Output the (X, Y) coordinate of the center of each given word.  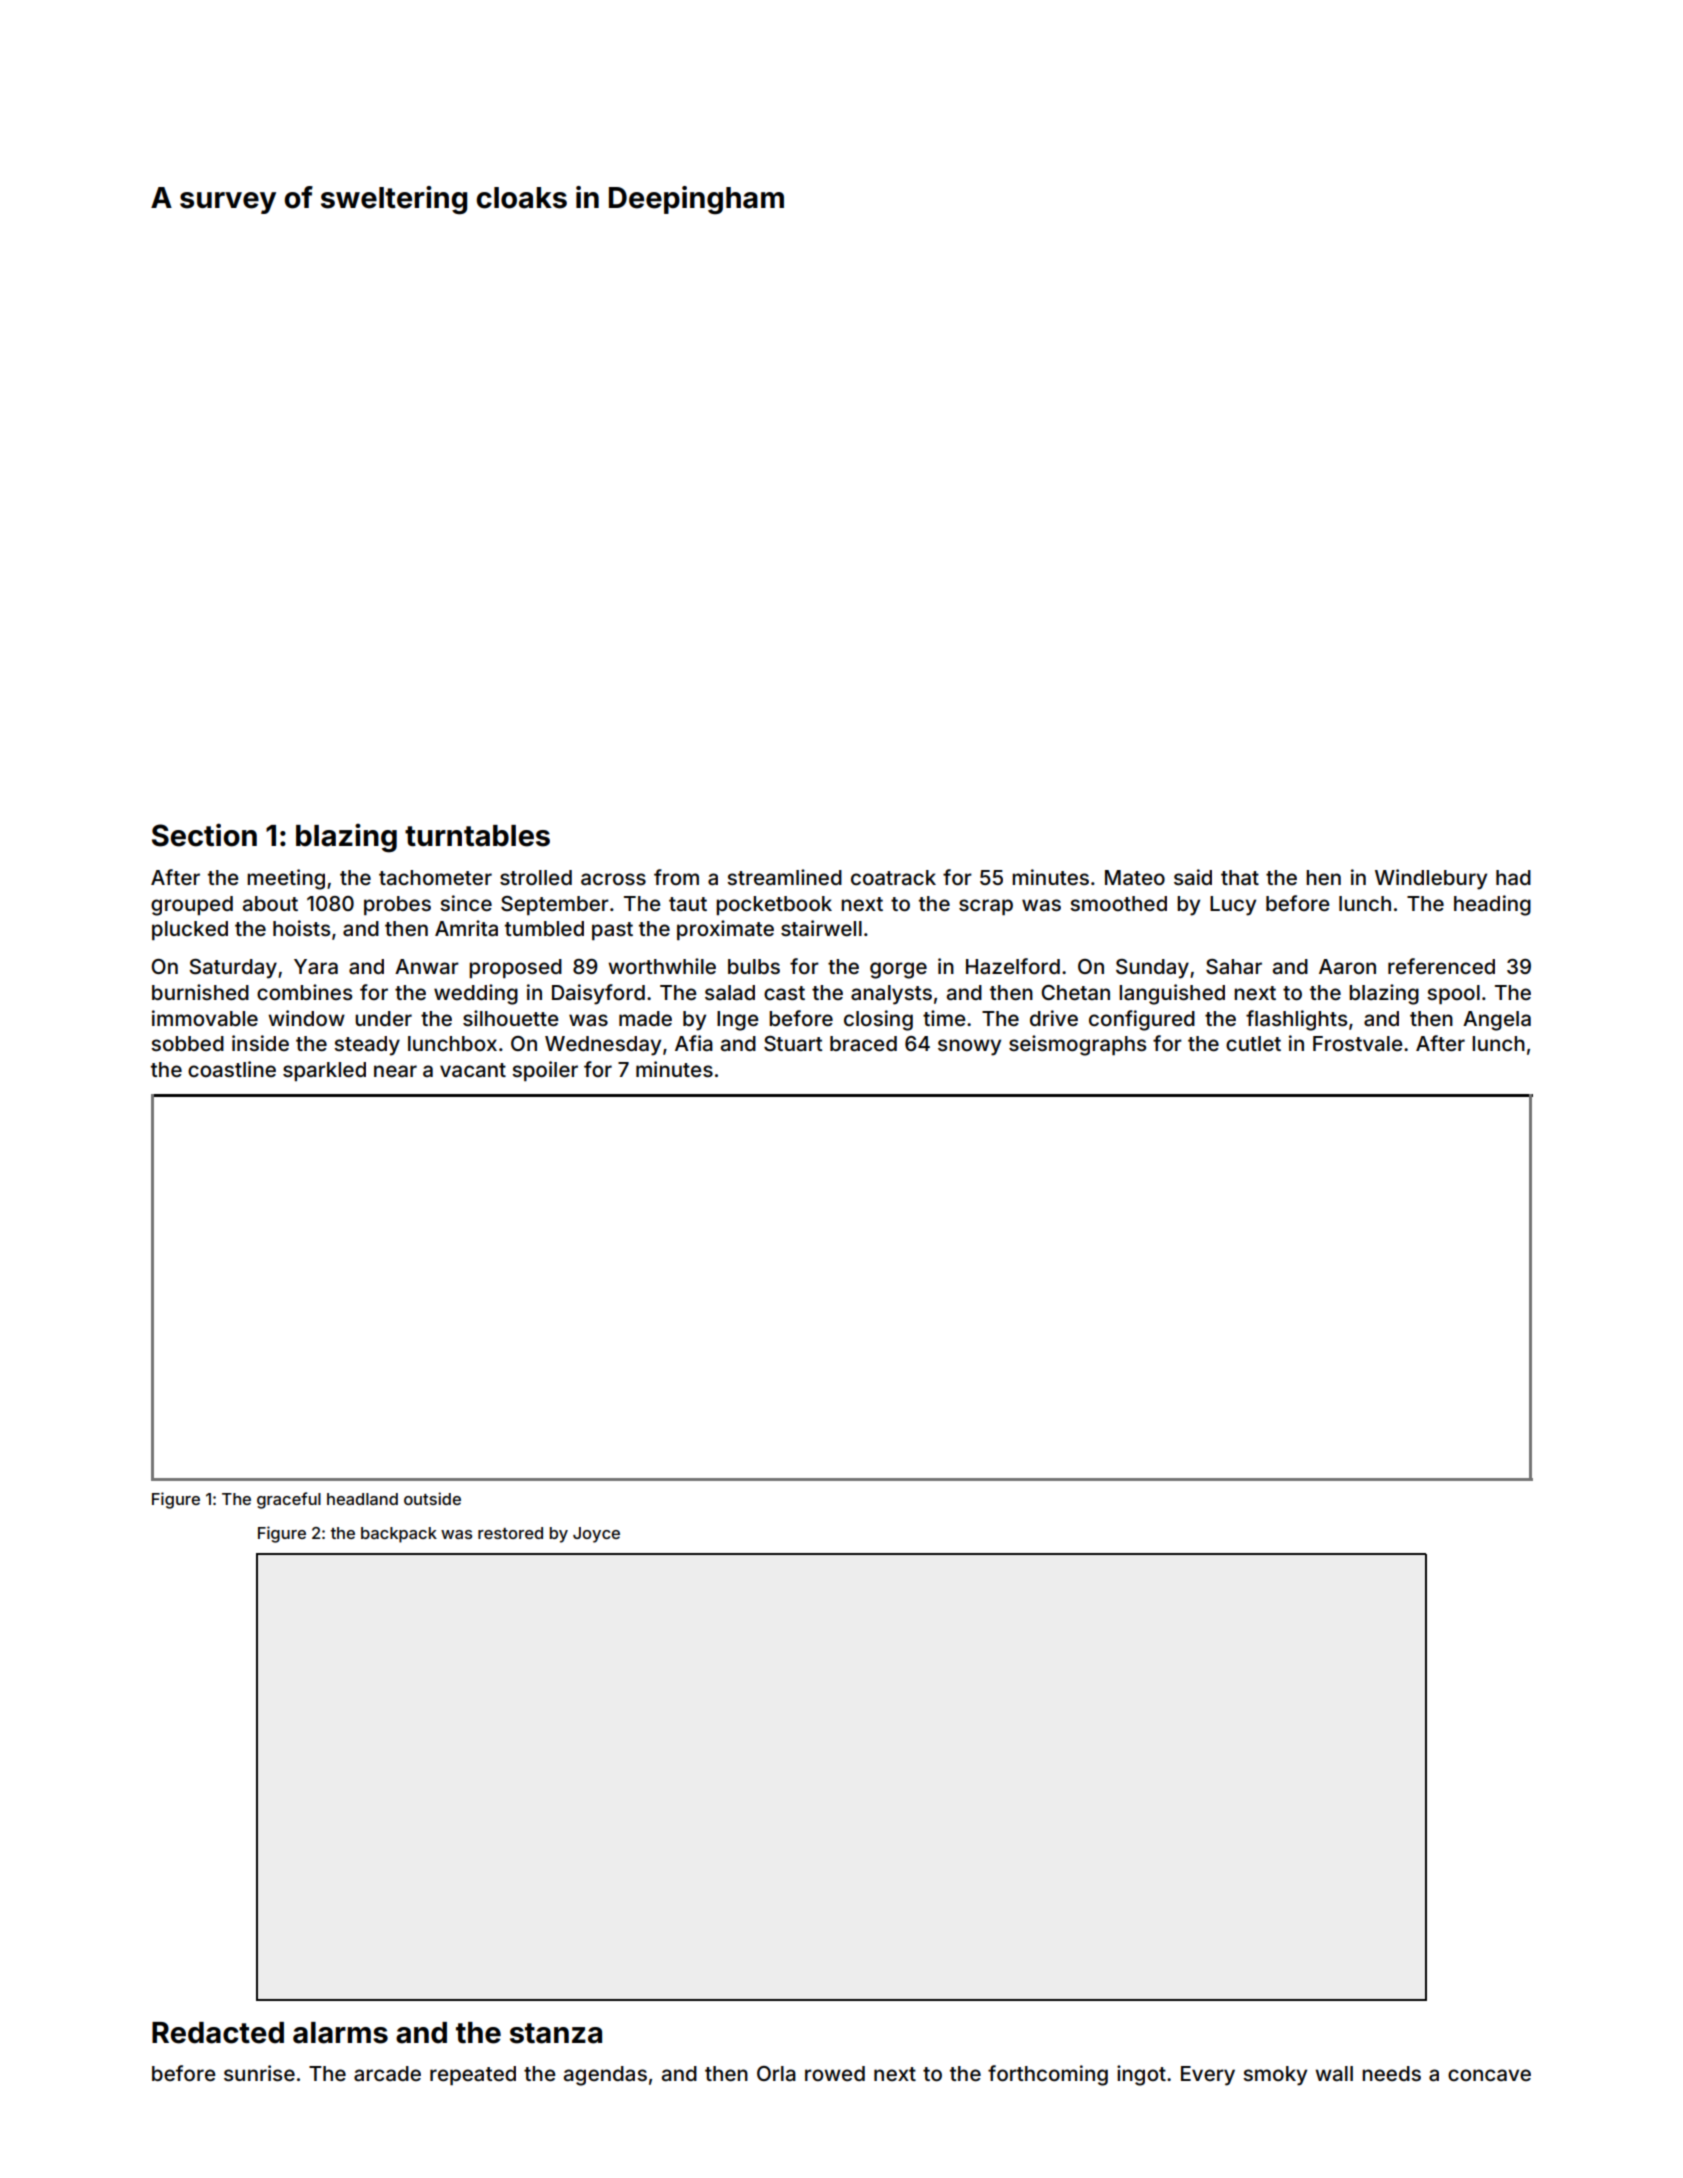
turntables (477, 836)
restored (510, 1533)
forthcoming (1048, 2075)
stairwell (821, 928)
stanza (556, 2033)
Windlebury (1431, 879)
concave (1489, 2075)
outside (432, 1498)
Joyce (596, 1535)
